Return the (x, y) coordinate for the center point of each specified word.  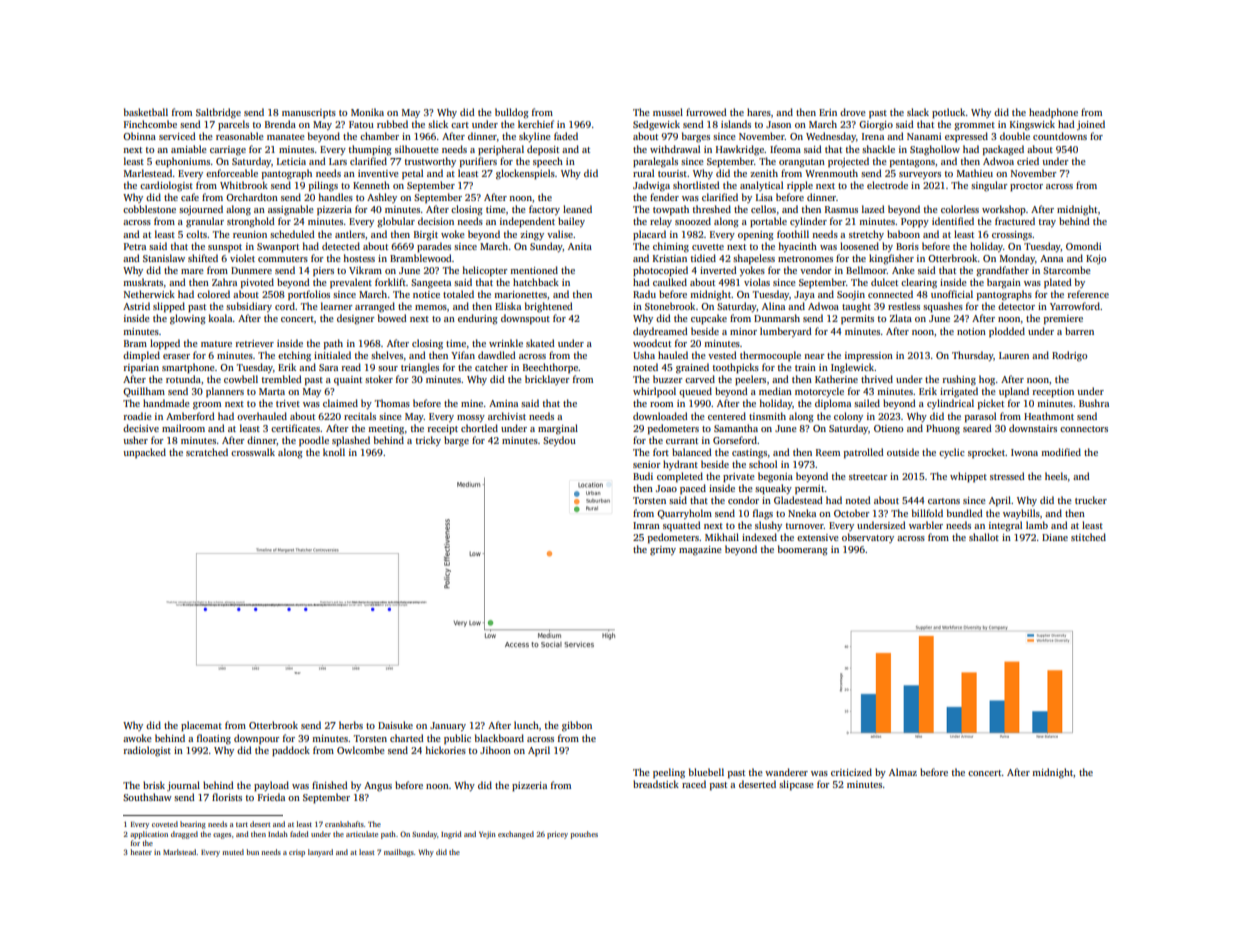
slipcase (796, 785)
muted (233, 852)
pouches (584, 835)
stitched (1088, 537)
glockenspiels (525, 174)
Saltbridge (218, 113)
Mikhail (722, 537)
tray (1047, 223)
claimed (340, 403)
